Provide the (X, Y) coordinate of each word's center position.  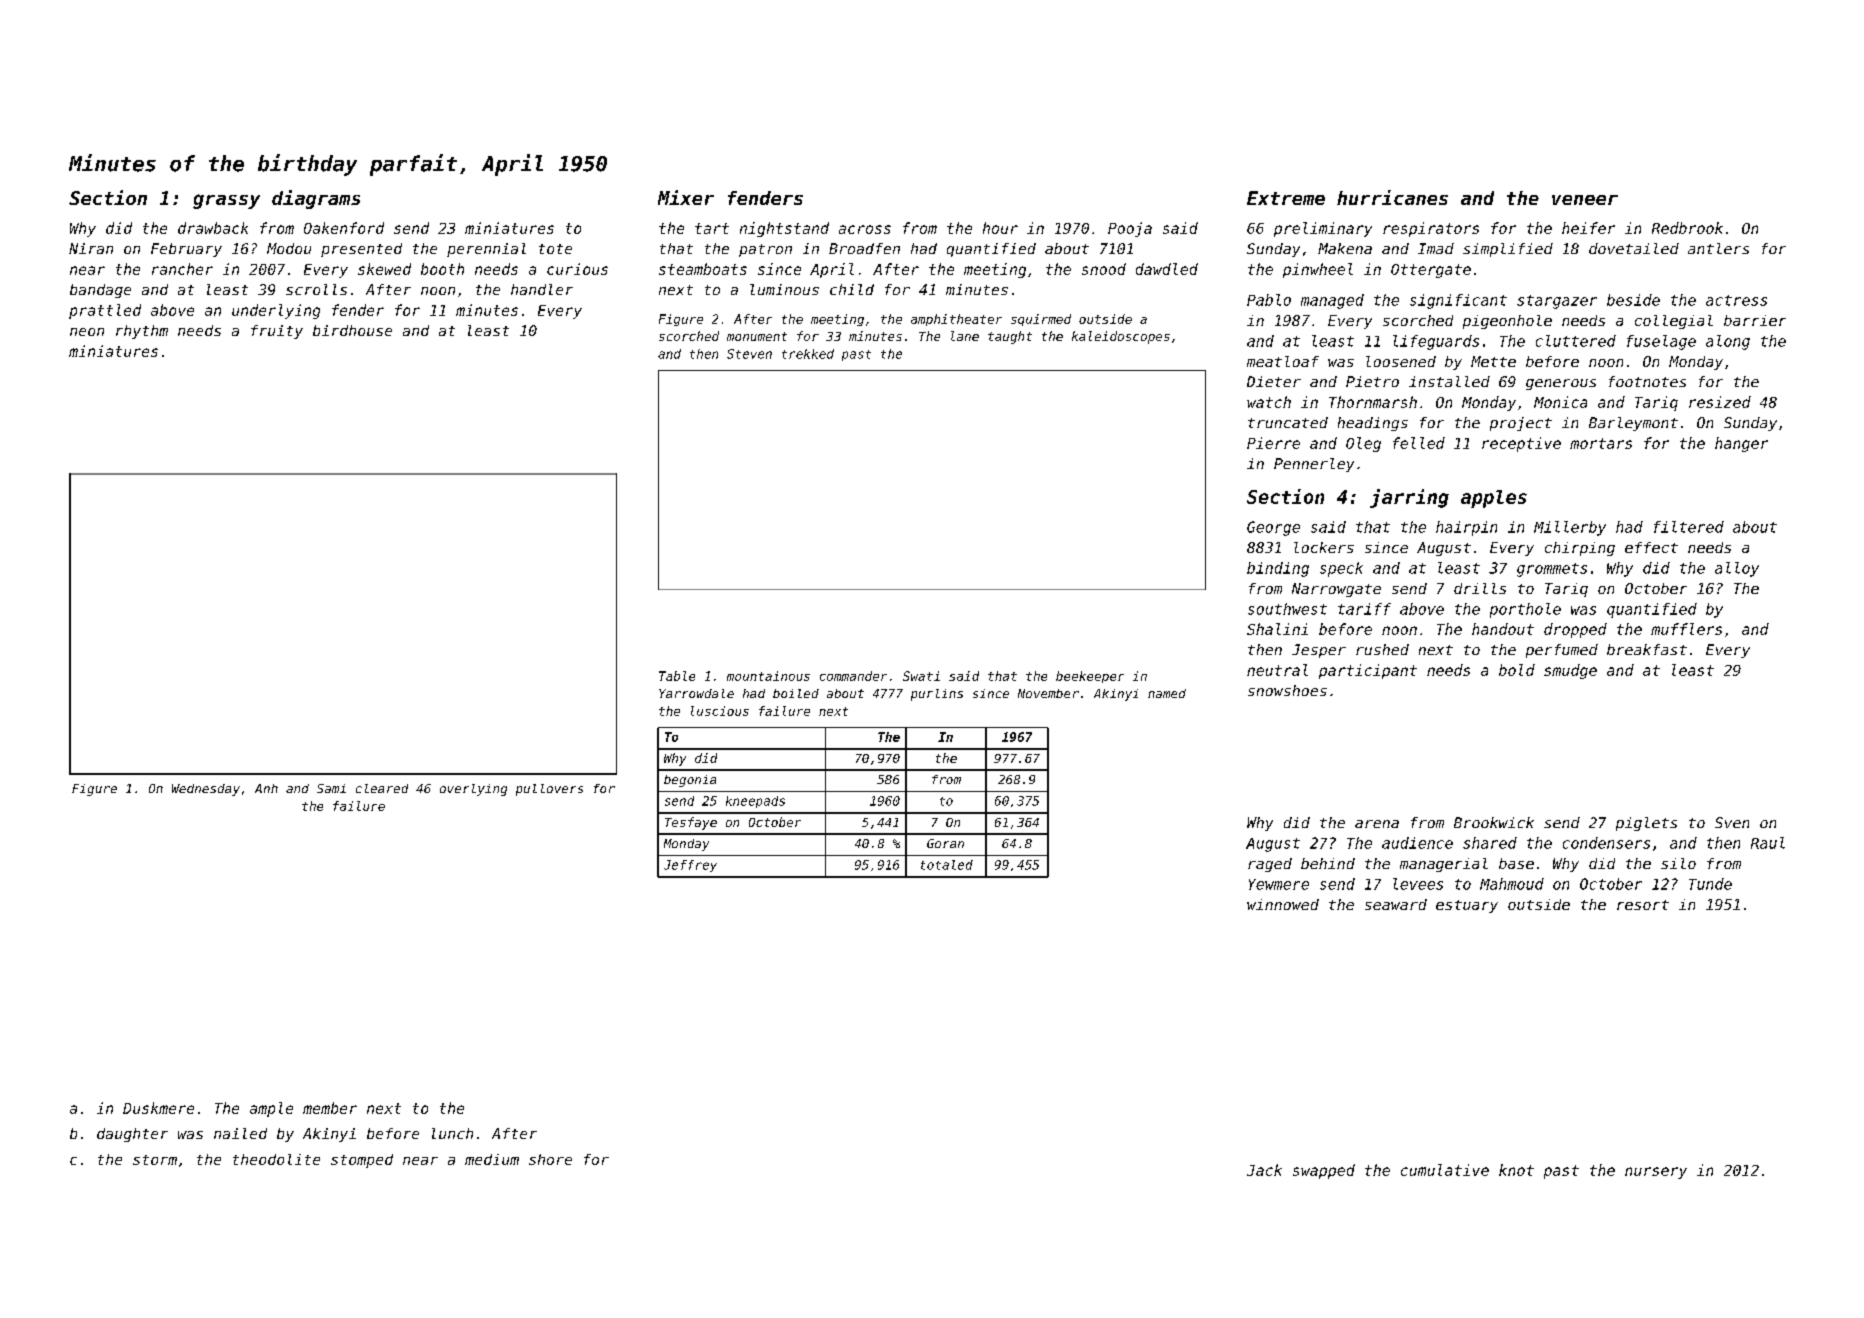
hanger (1741, 444)
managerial (1444, 865)
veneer (1585, 200)
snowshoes (1287, 690)
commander (853, 676)
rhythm (142, 332)
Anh (266, 788)
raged (1270, 865)
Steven (749, 354)
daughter (132, 1135)
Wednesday (206, 790)
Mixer (686, 197)
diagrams (316, 199)
